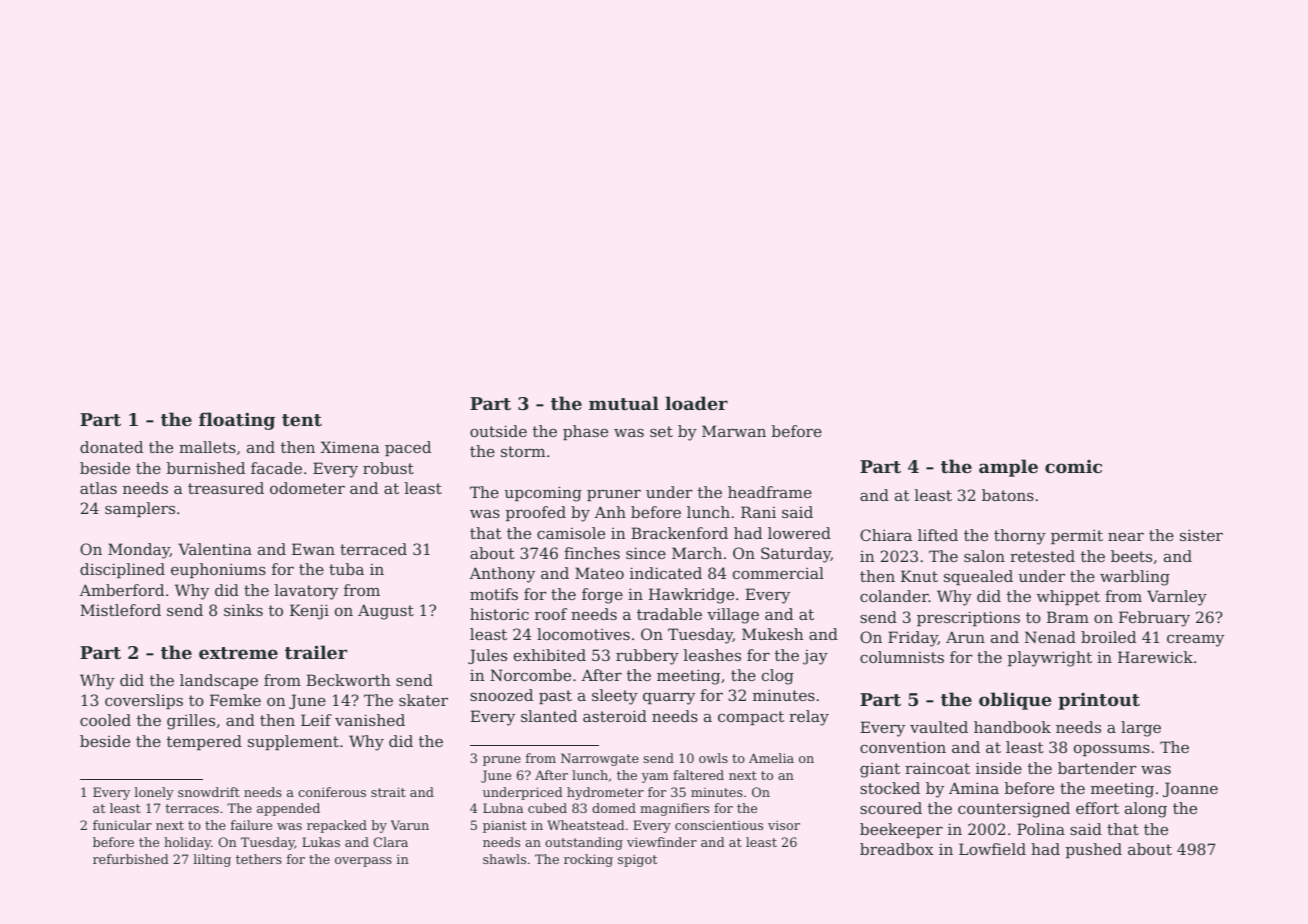 This screenshot has width=1308, height=924. Describe the element at coordinates (770, 492) in the screenshot. I see `headframe` at that location.
